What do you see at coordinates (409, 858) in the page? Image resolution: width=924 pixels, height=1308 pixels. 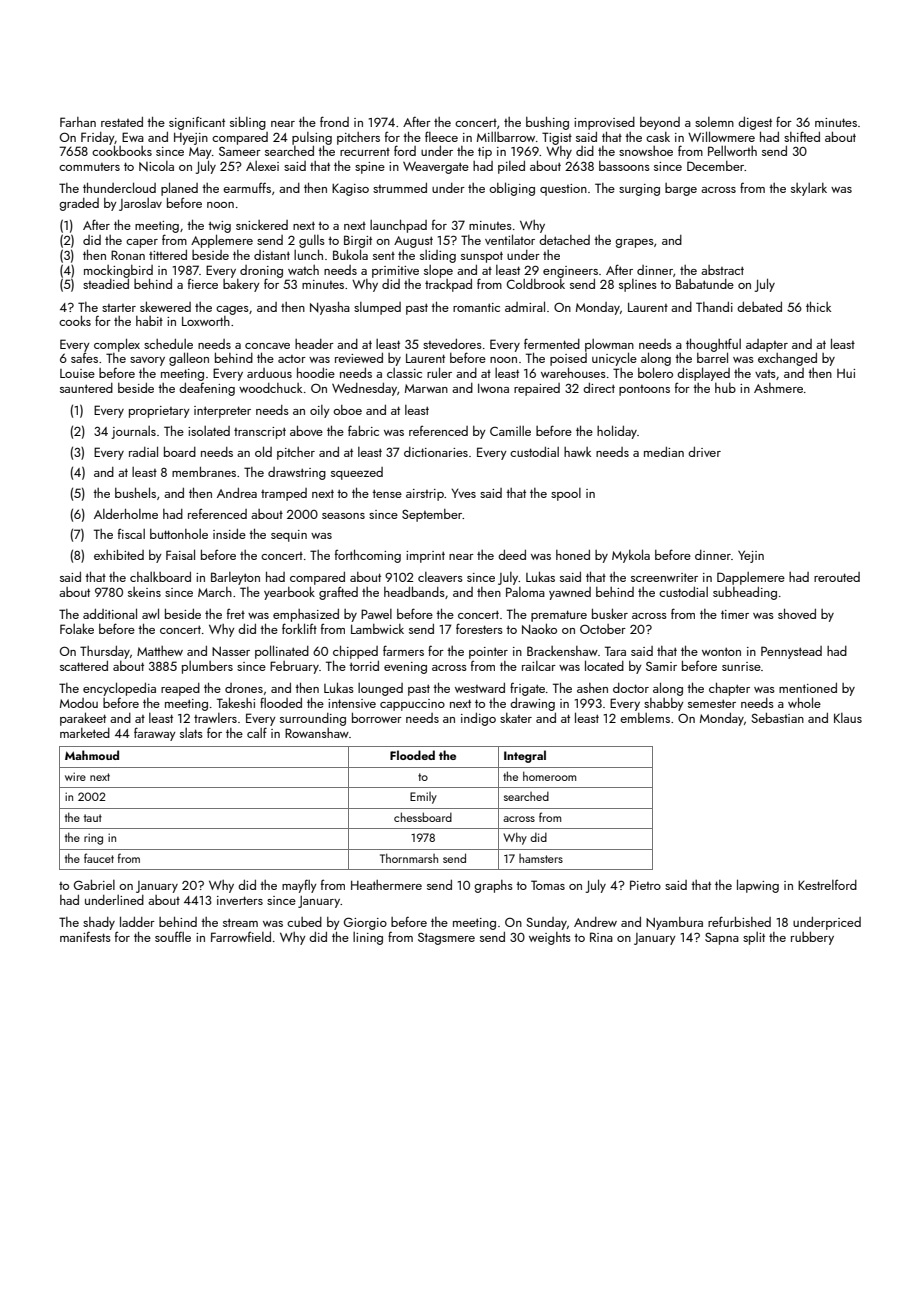 I see `Thornmarsh` at bounding box center [409, 858].
